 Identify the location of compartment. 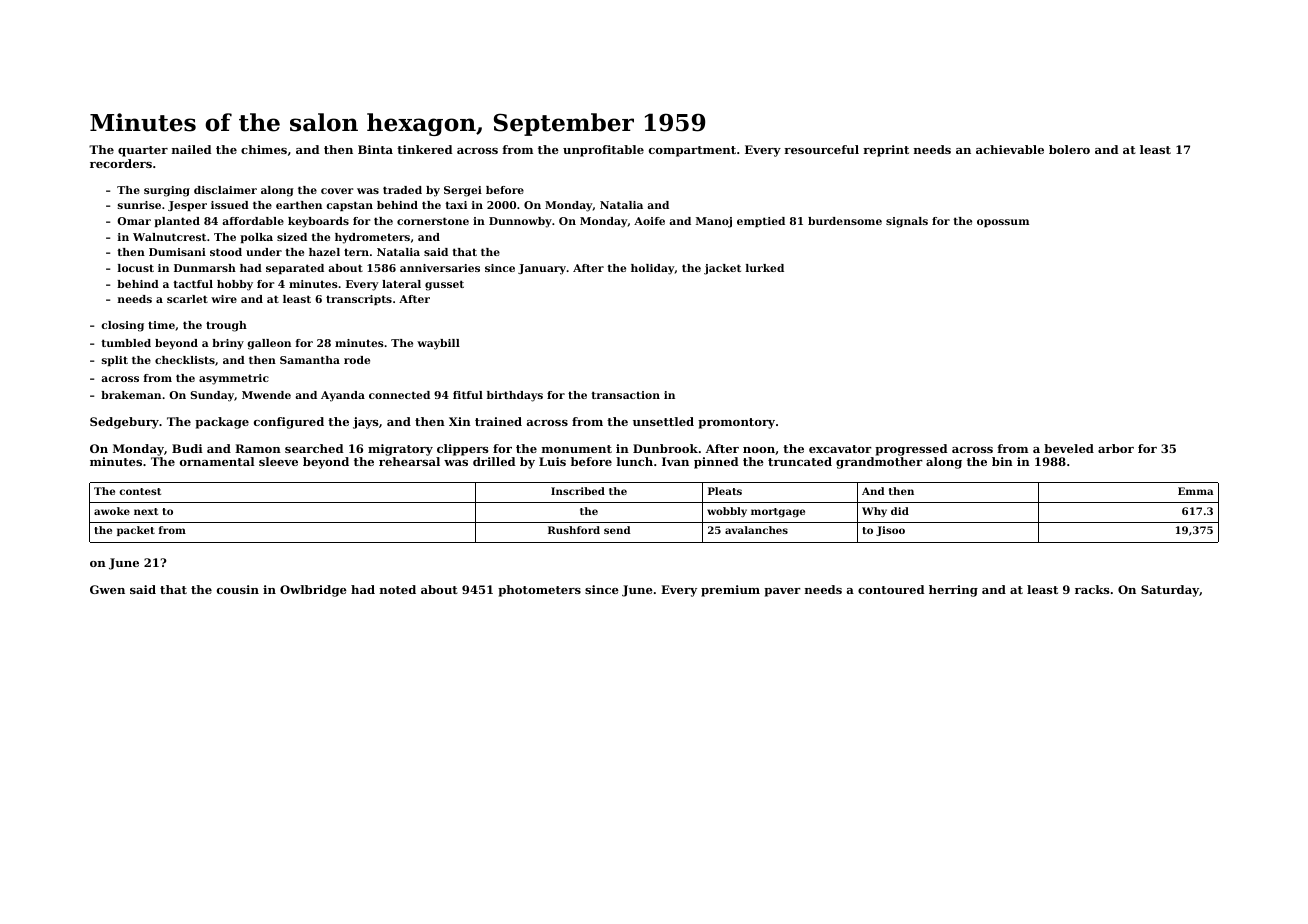
(692, 151).
